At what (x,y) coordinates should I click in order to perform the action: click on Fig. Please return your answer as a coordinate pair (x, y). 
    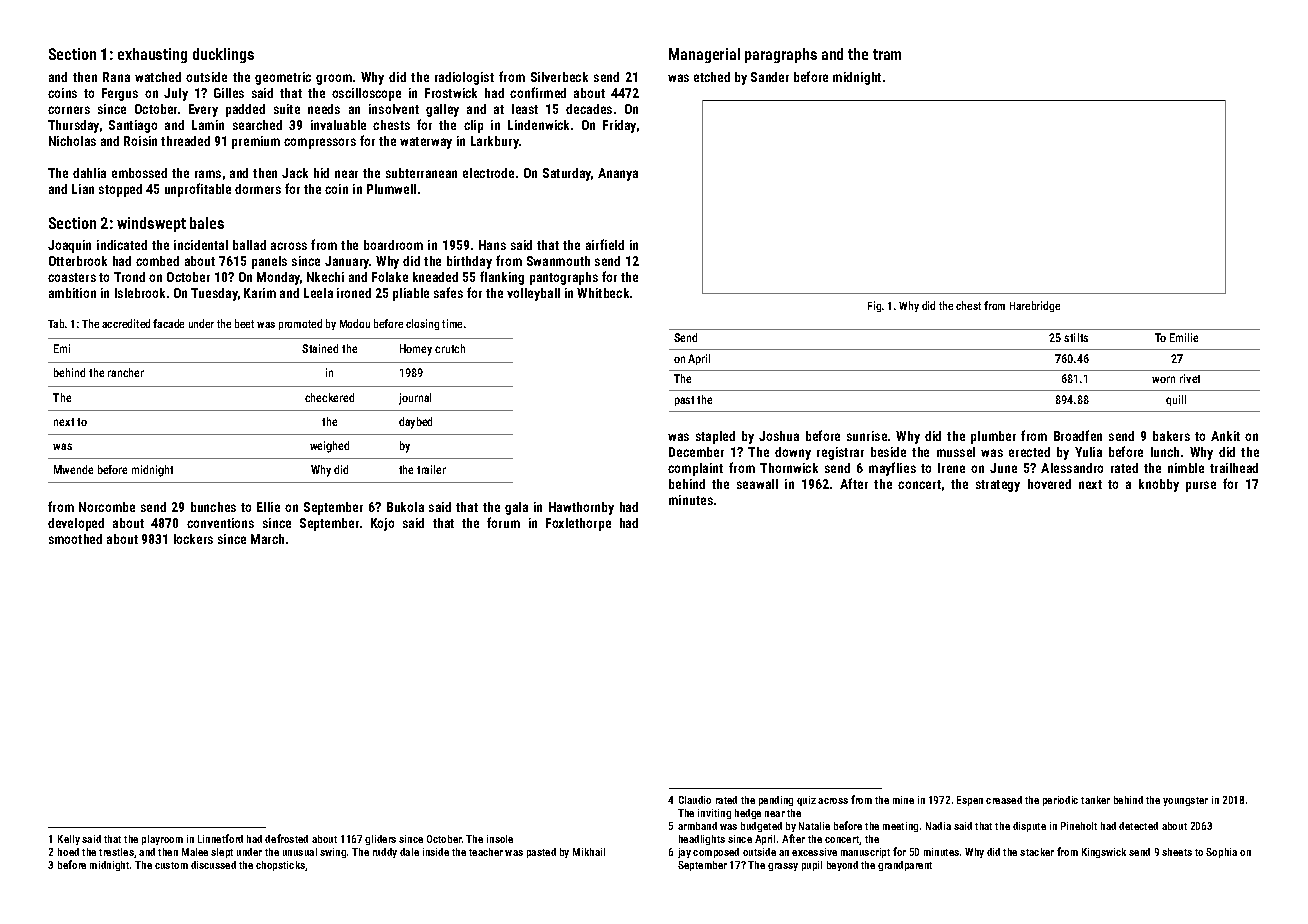
    Looking at the image, I should click on (874, 306).
